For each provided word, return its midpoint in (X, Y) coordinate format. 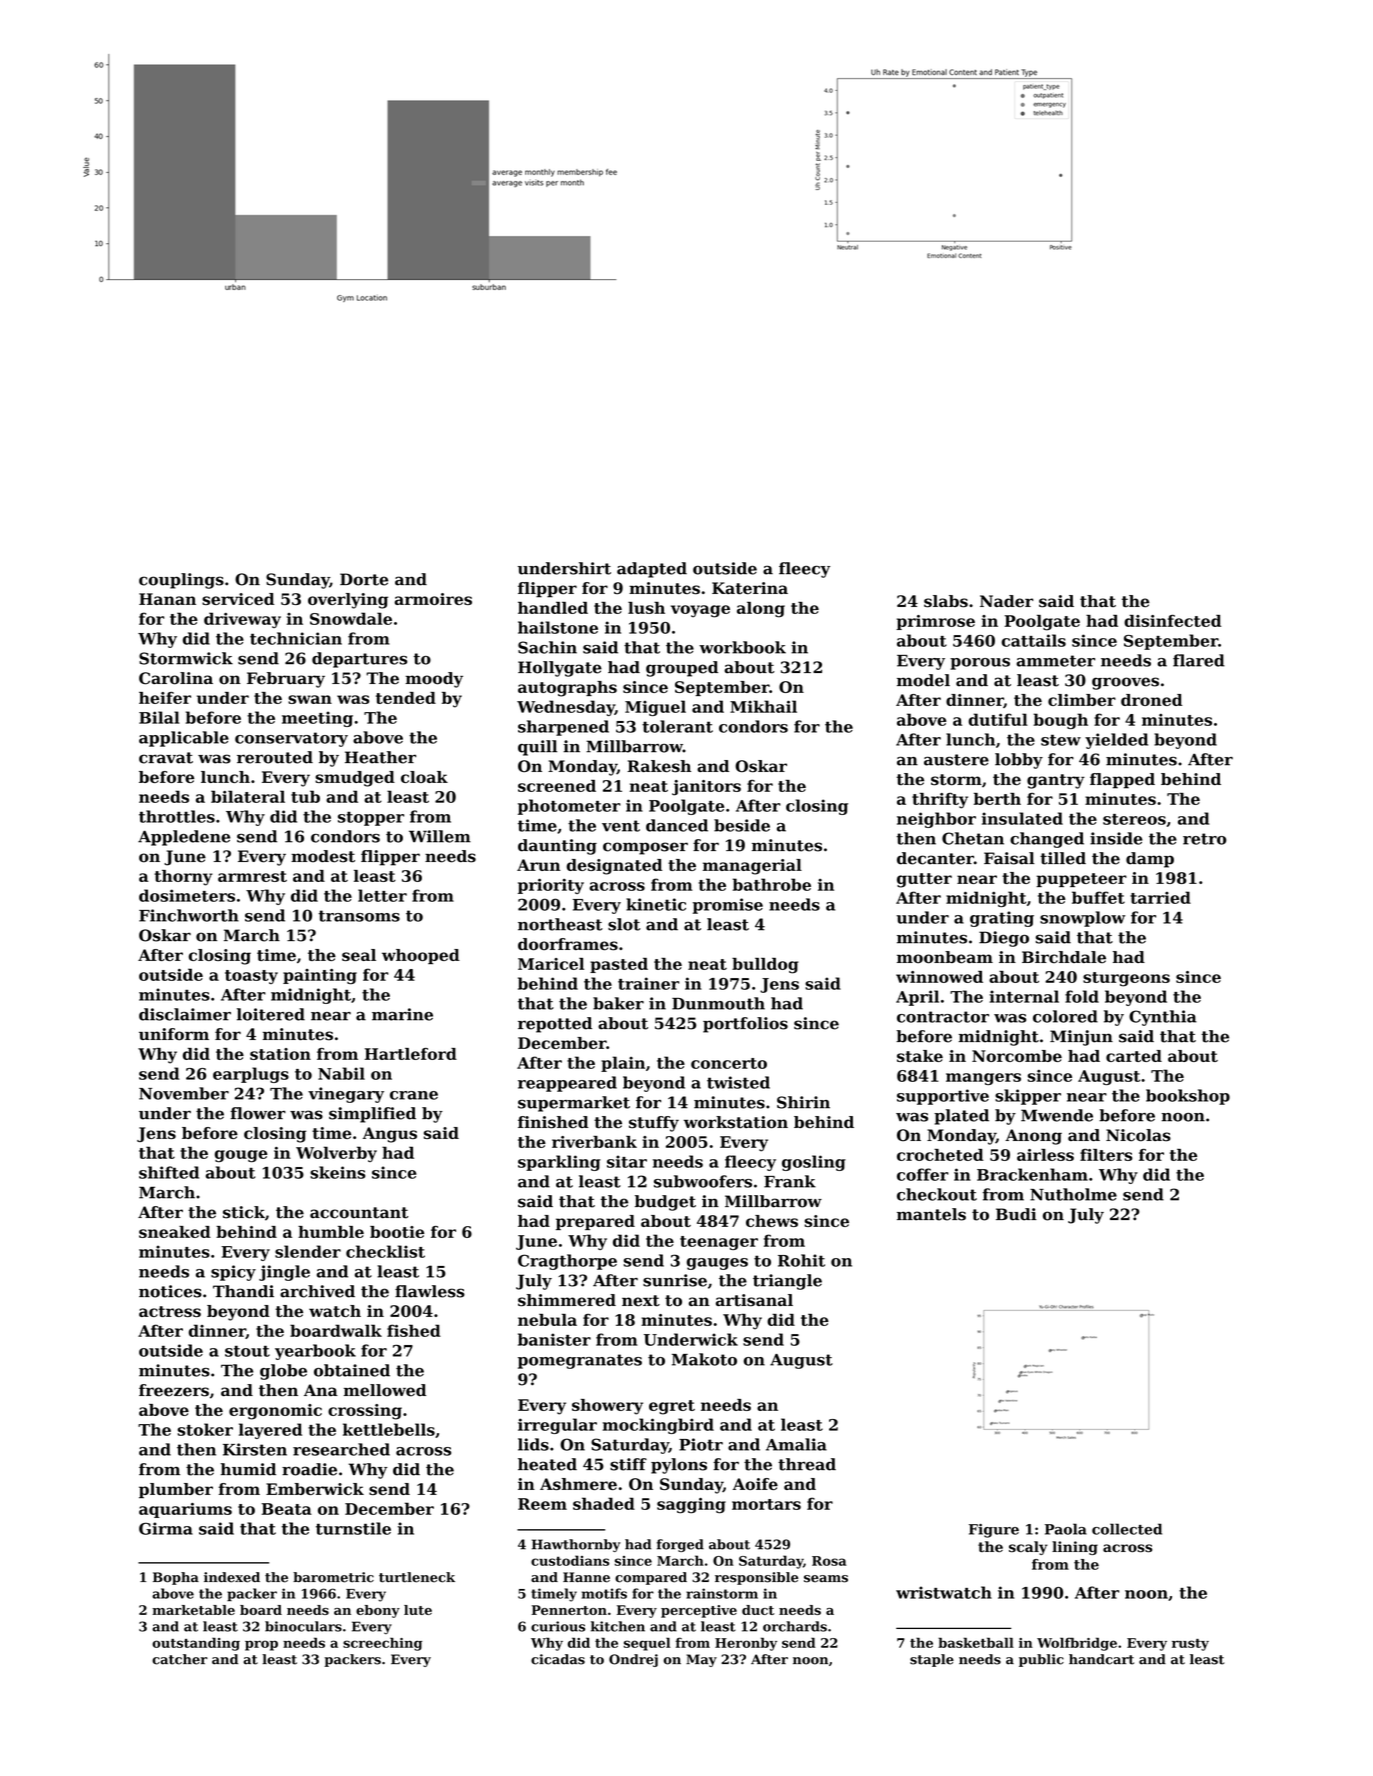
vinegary (346, 1095)
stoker (205, 1429)
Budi (1016, 1214)
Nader (1006, 601)
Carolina (176, 678)
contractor (943, 1017)
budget (665, 1203)
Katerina (750, 588)
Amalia (796, 1444)
